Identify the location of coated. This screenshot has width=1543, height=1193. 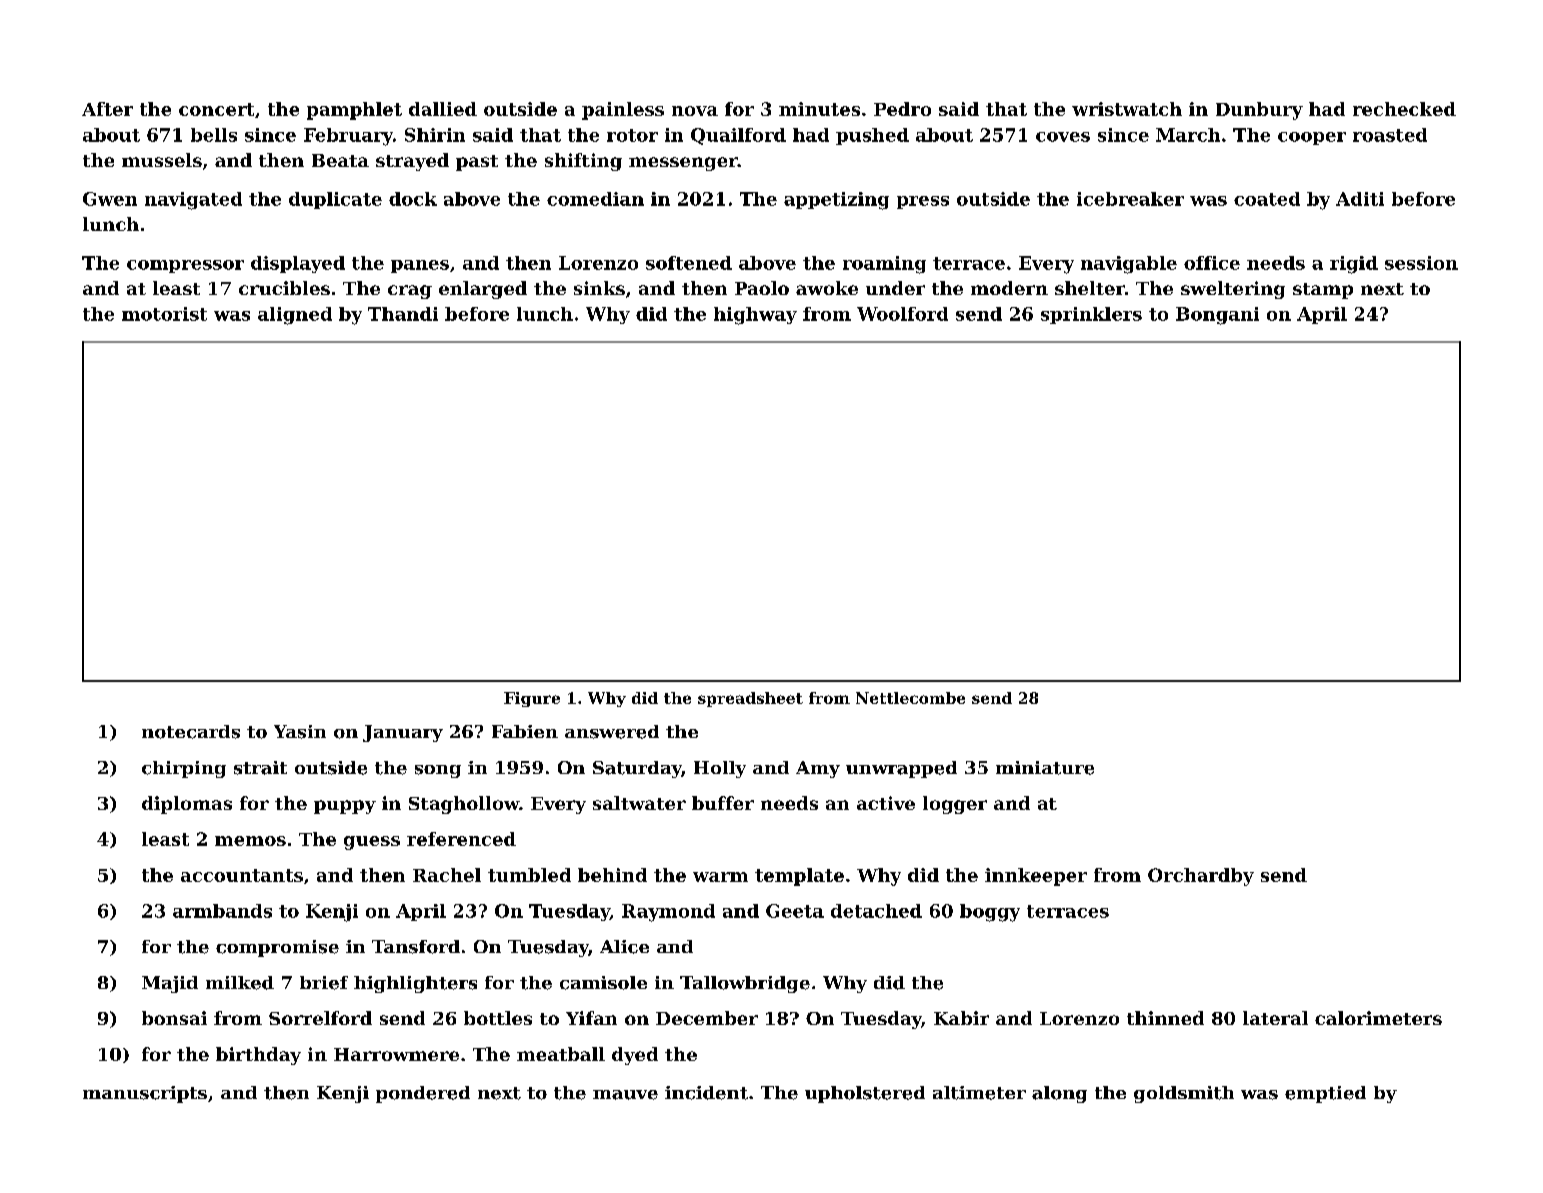
(1267, 199).
